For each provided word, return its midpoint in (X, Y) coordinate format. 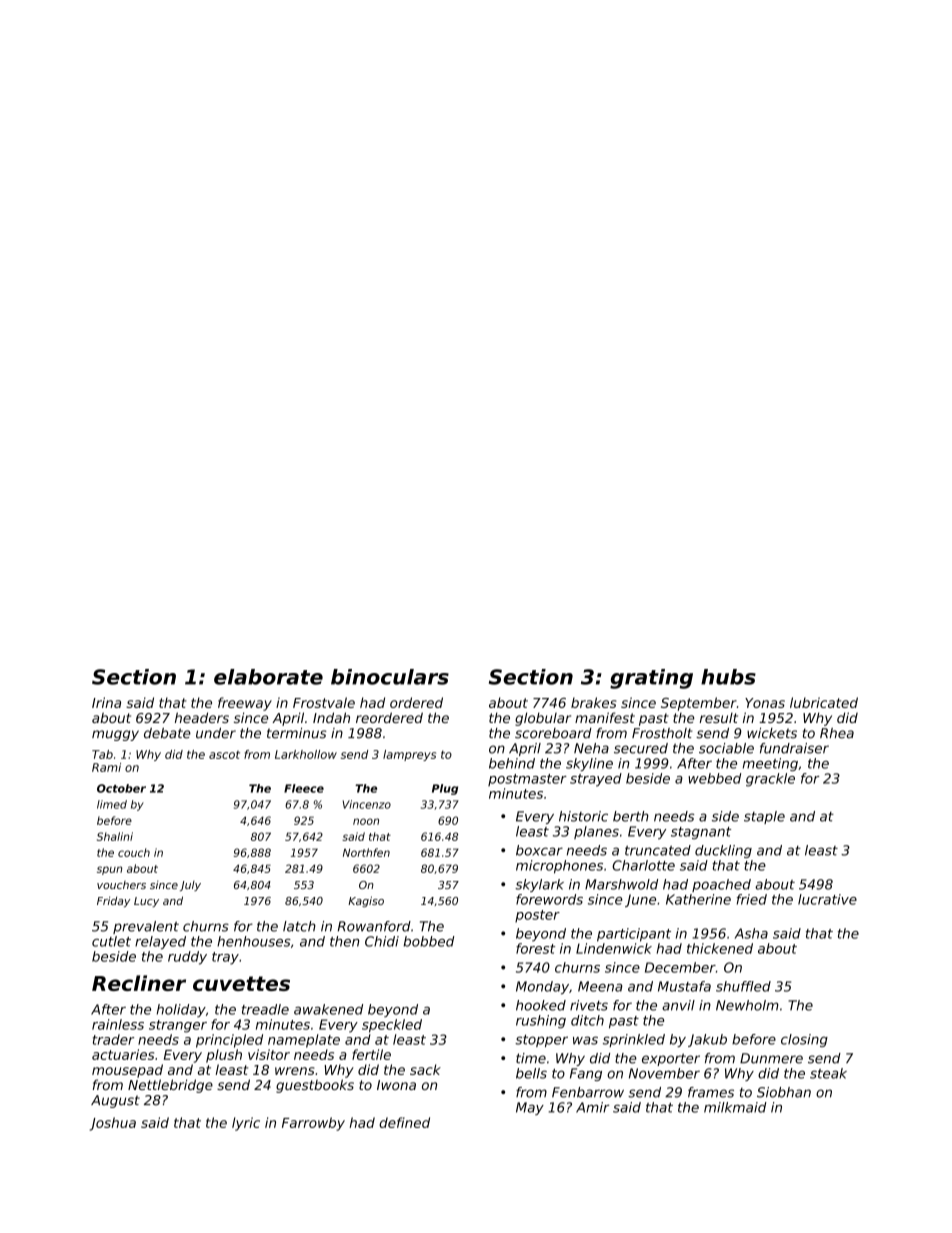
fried (752, 899)
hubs (728, 677)
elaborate (268, 677)
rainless (118, 1024)
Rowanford (374, 926)
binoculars (390, 677)
